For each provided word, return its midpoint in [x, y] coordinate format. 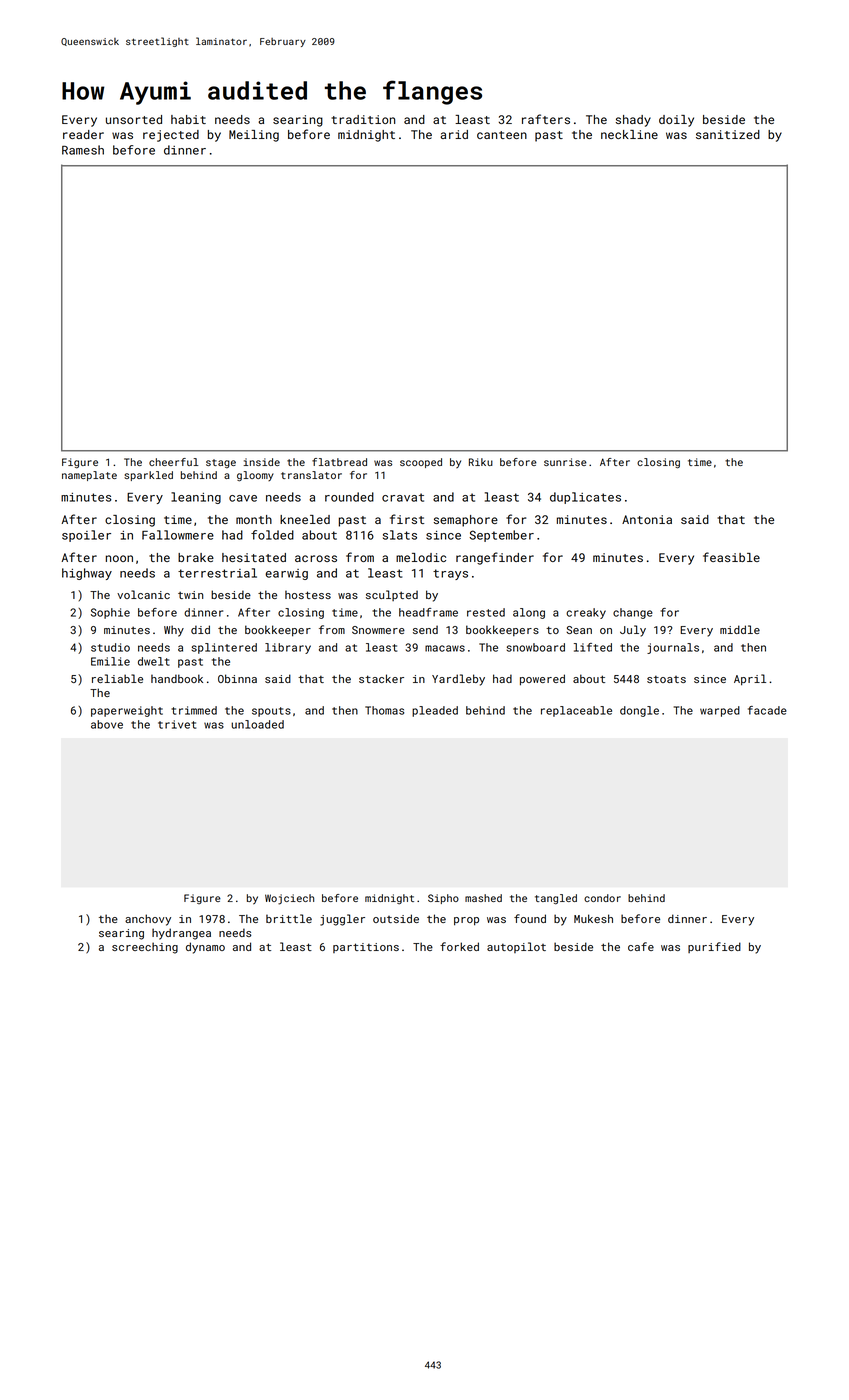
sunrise [565, 462]
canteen [502, 135]
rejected [171, 136]
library [288, 648]
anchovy [148, 920]
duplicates [585, 498]
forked [459, 946]
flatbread [339, 462]
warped [720, 711]
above [107, 724]
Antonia [647, 519]
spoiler [86, 536]
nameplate [89, 476]
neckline [629, 134]
